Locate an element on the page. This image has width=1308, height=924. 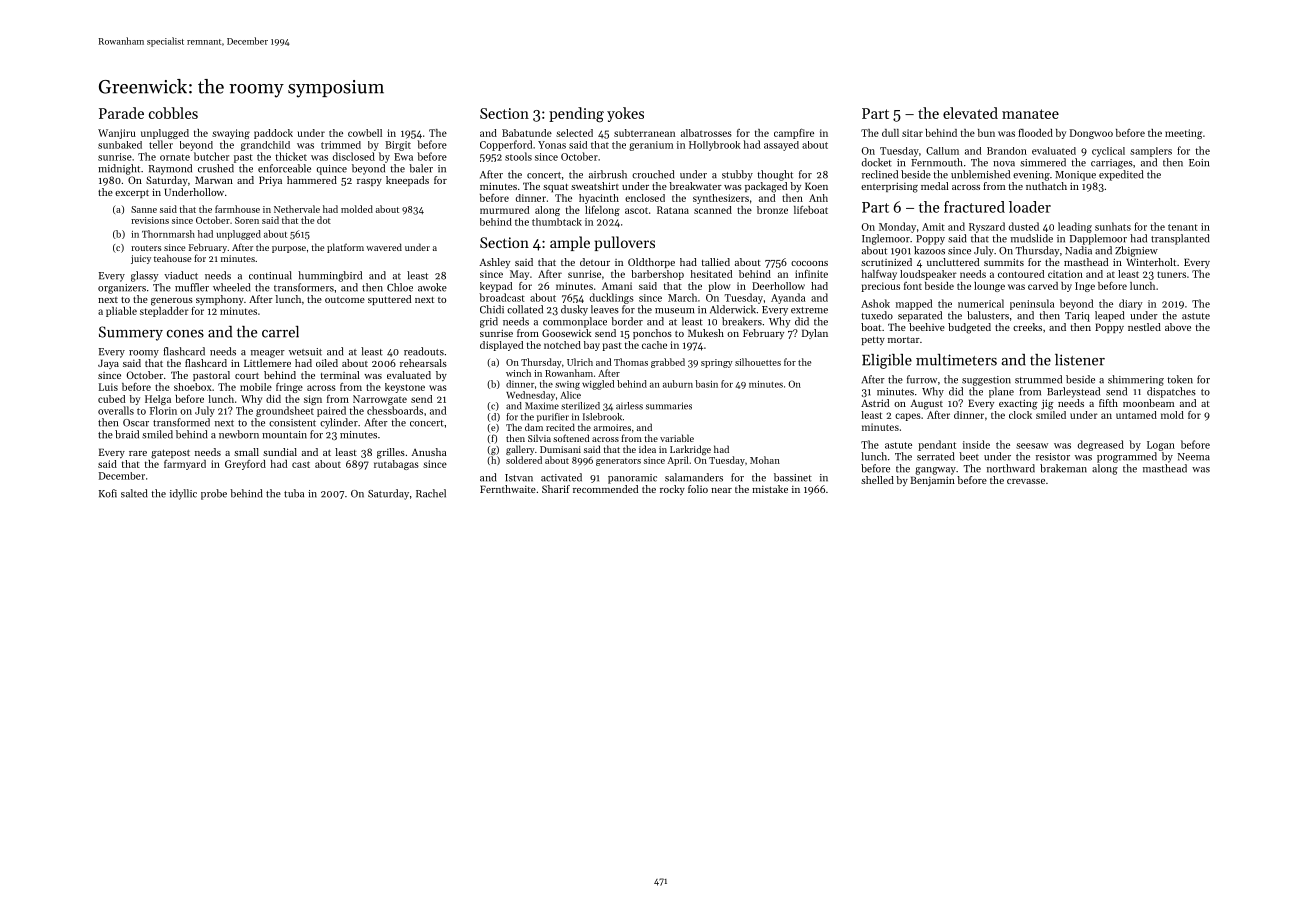
manatee is located at coordinates (1030, 114).
